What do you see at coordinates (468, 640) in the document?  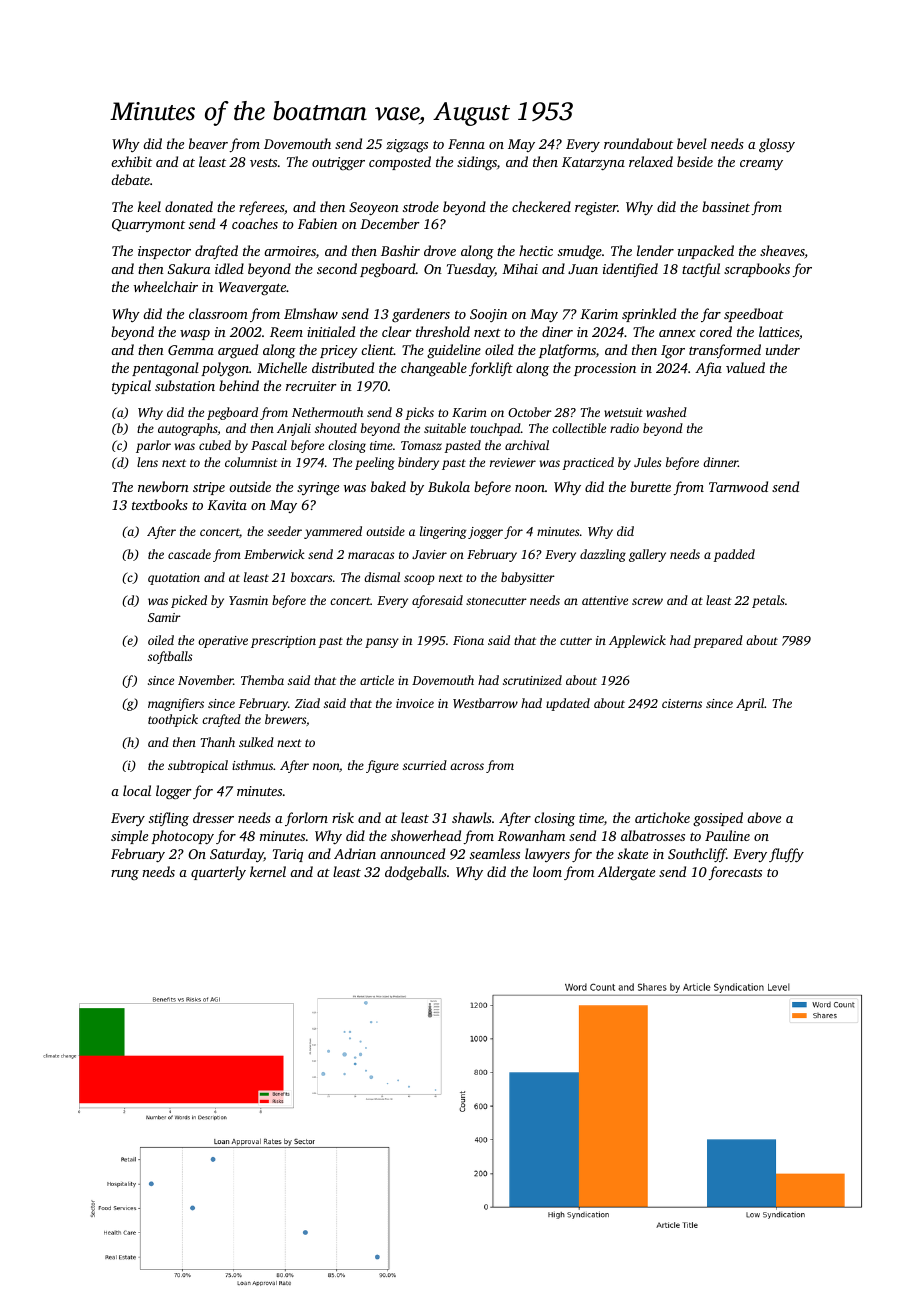 I see `Fiona` at bounding box center [468, 640].
